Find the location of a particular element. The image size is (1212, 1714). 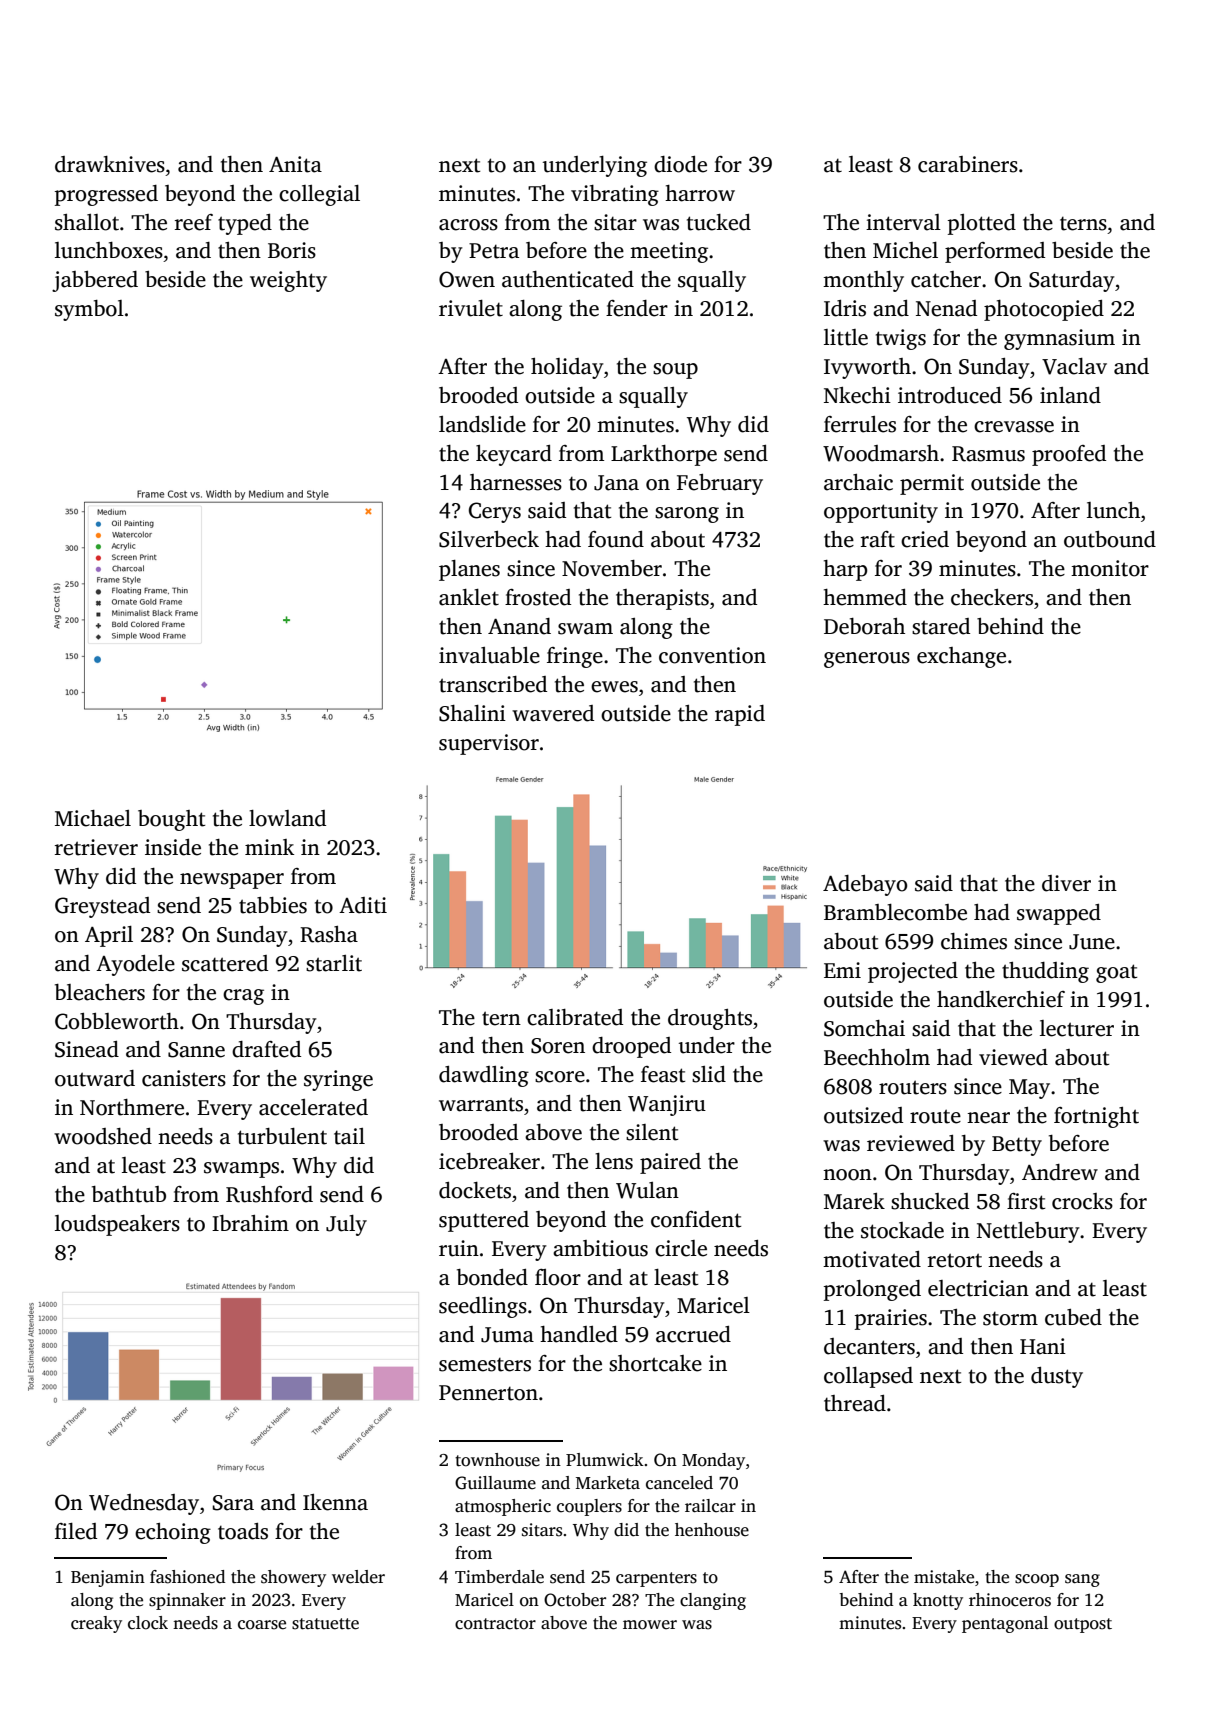

outbound is located at coordinates (1110, 539).
